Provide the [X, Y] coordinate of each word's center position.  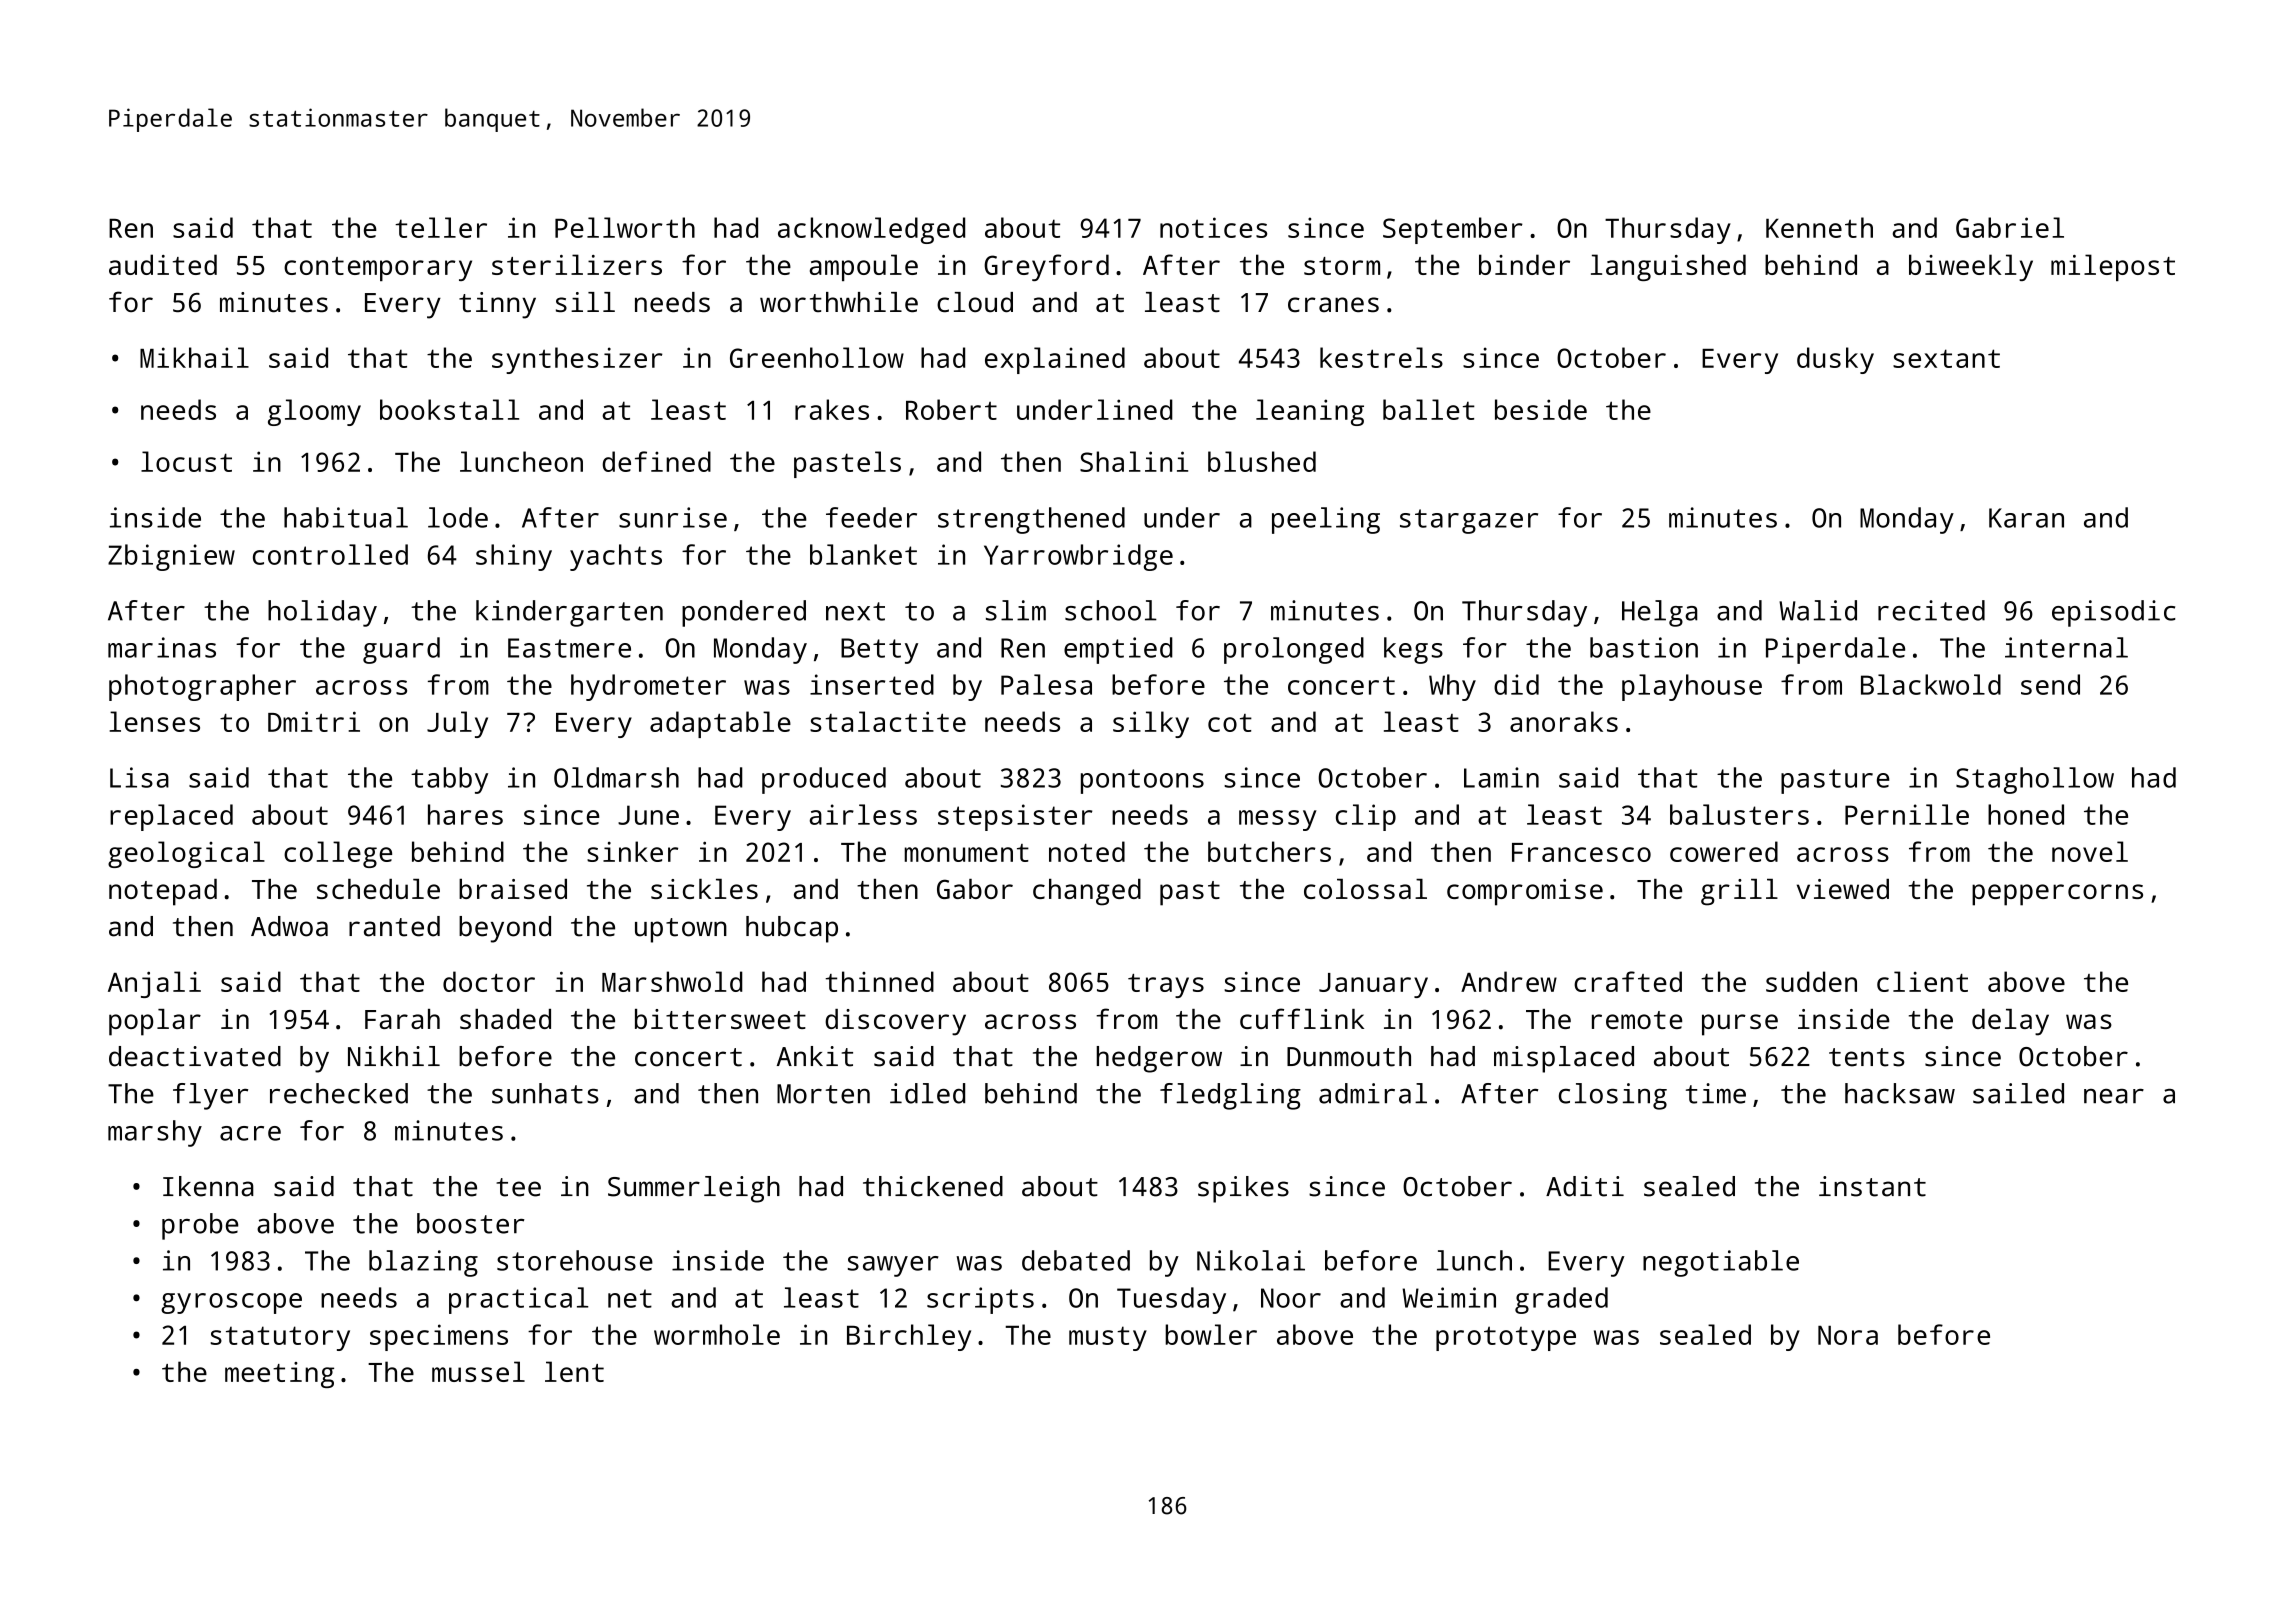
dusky [1835, 360]
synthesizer [577, 360]
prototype [1506, 1338]
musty [1108, 1338]
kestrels [1381, 357]
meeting [279, 1375]
